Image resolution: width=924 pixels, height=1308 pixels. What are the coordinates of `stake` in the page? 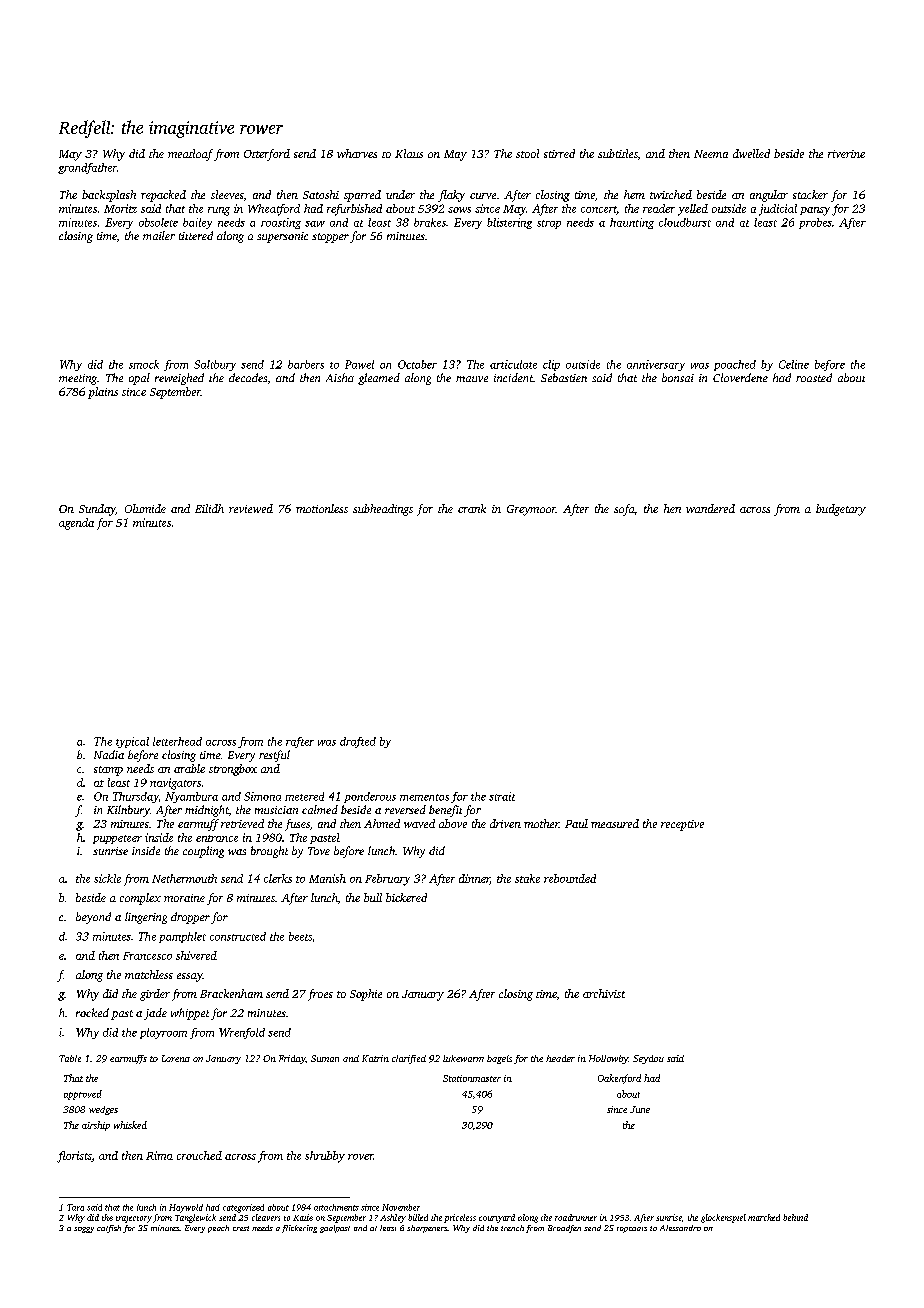 It's located at (527, 878).
